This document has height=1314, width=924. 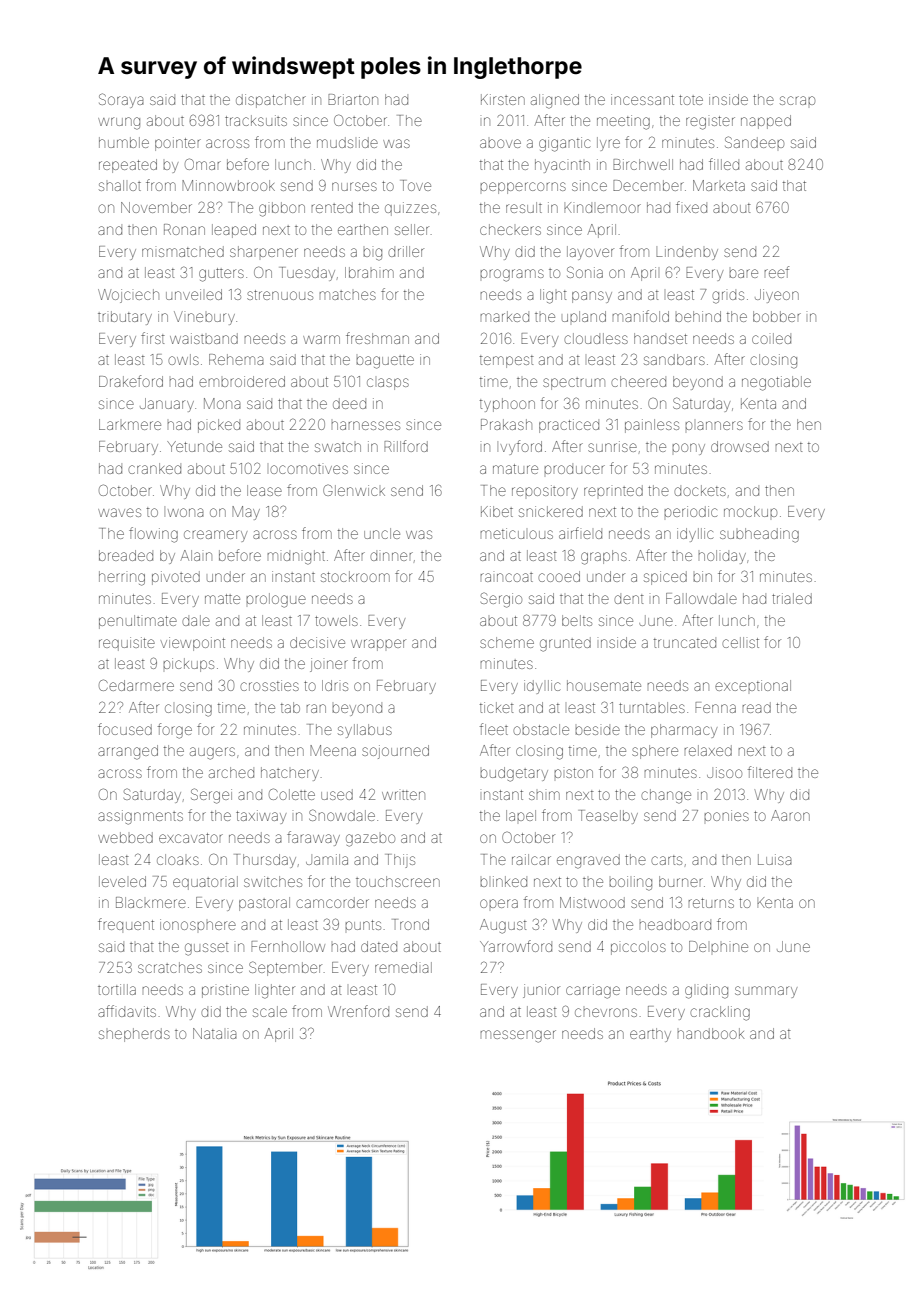 I want to click on dockets, so click(x=700, y=490).
